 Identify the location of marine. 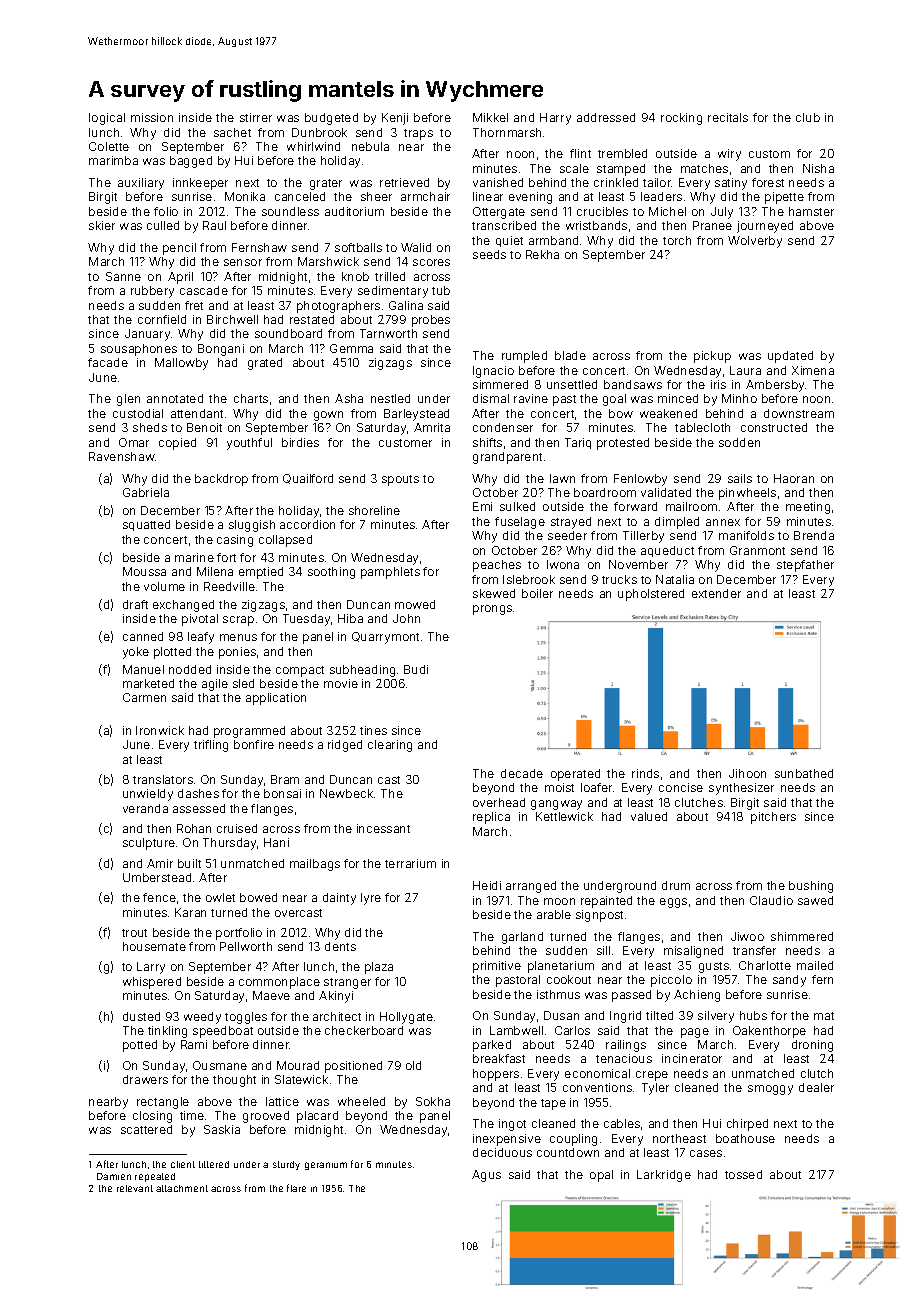
(194, 557).
